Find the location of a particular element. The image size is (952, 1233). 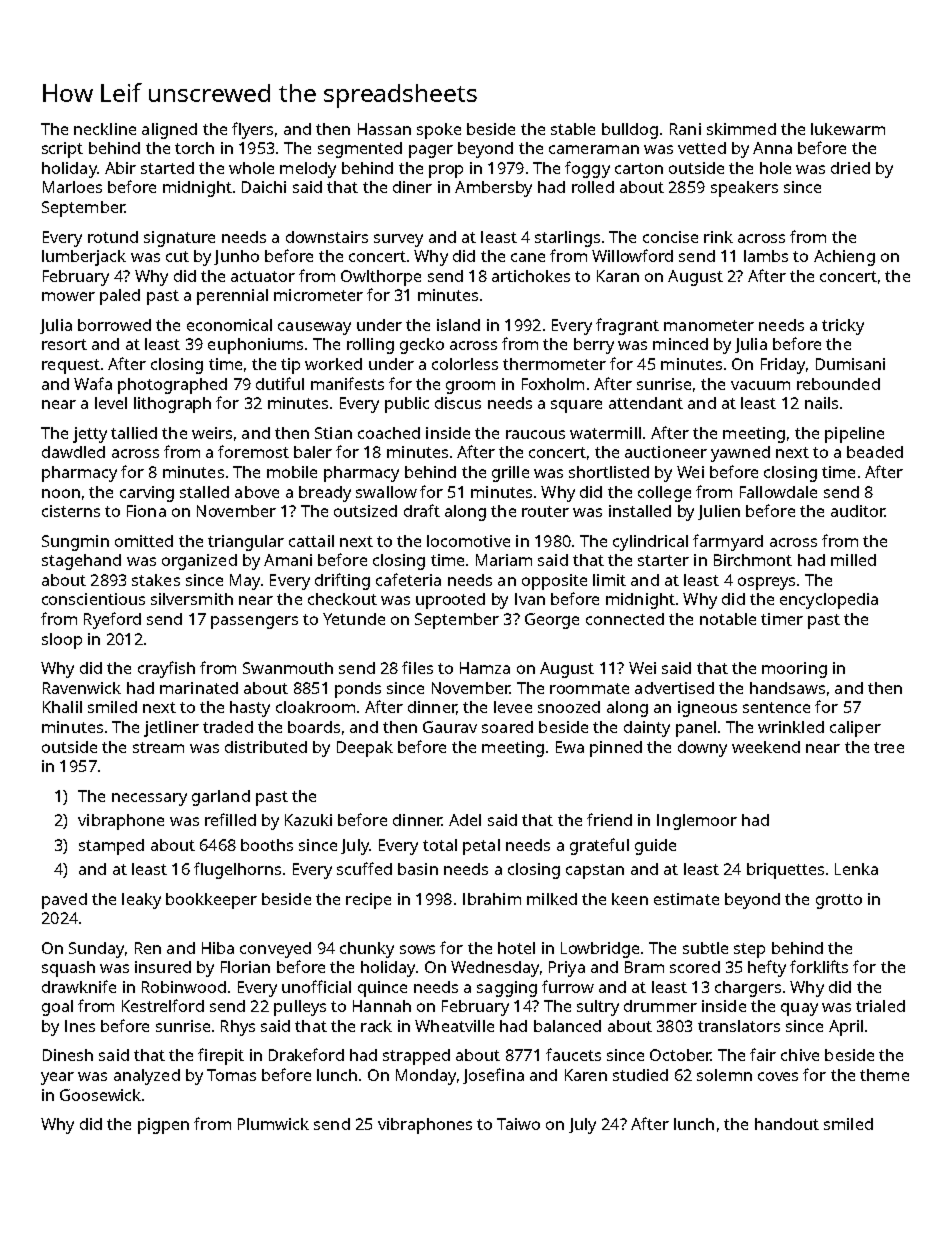

Gaurav is located at coordinates (450, 727).
